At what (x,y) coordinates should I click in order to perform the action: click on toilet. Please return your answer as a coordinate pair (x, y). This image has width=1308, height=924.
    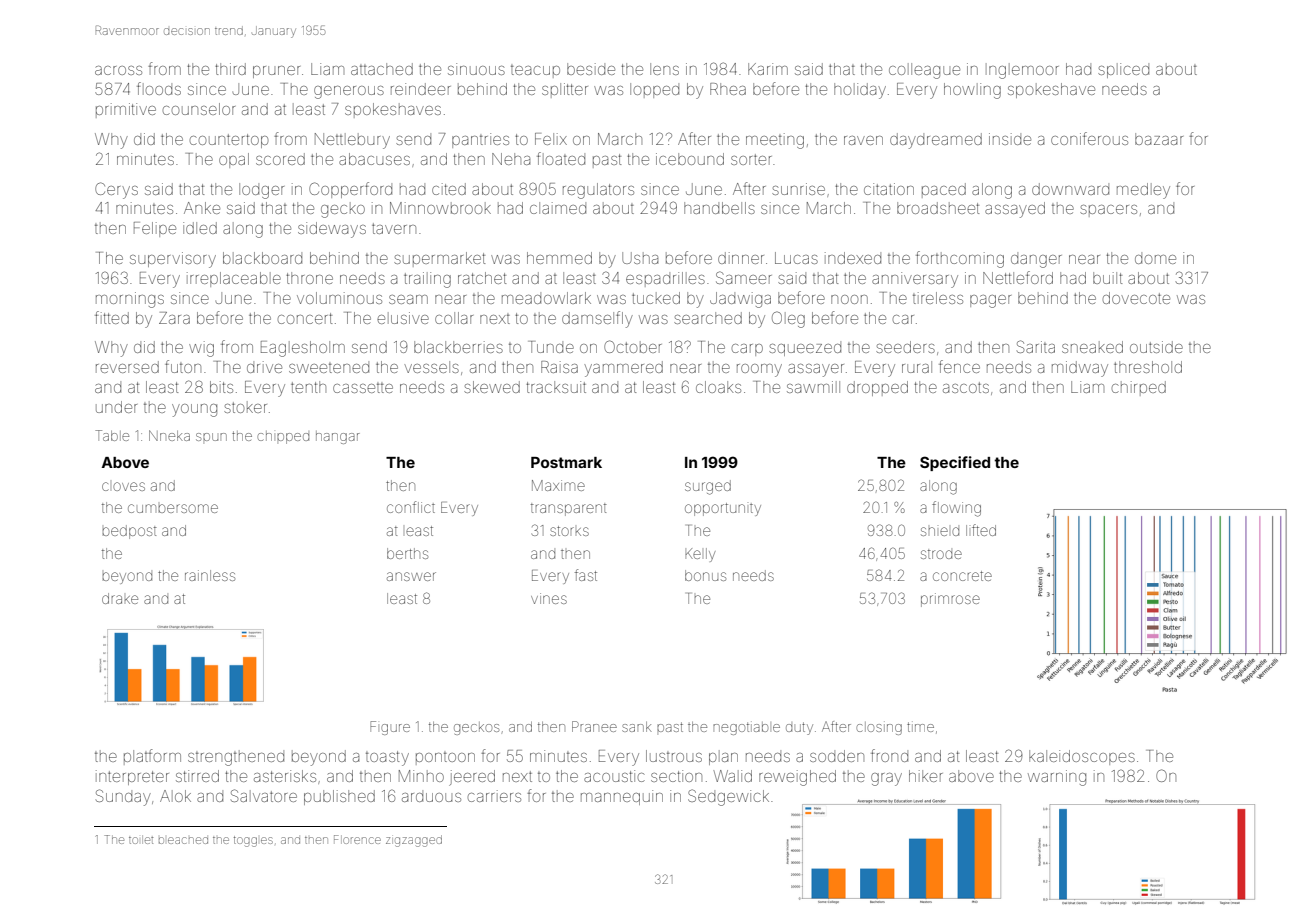
    Looking at the image, I should click on (141, 840).
